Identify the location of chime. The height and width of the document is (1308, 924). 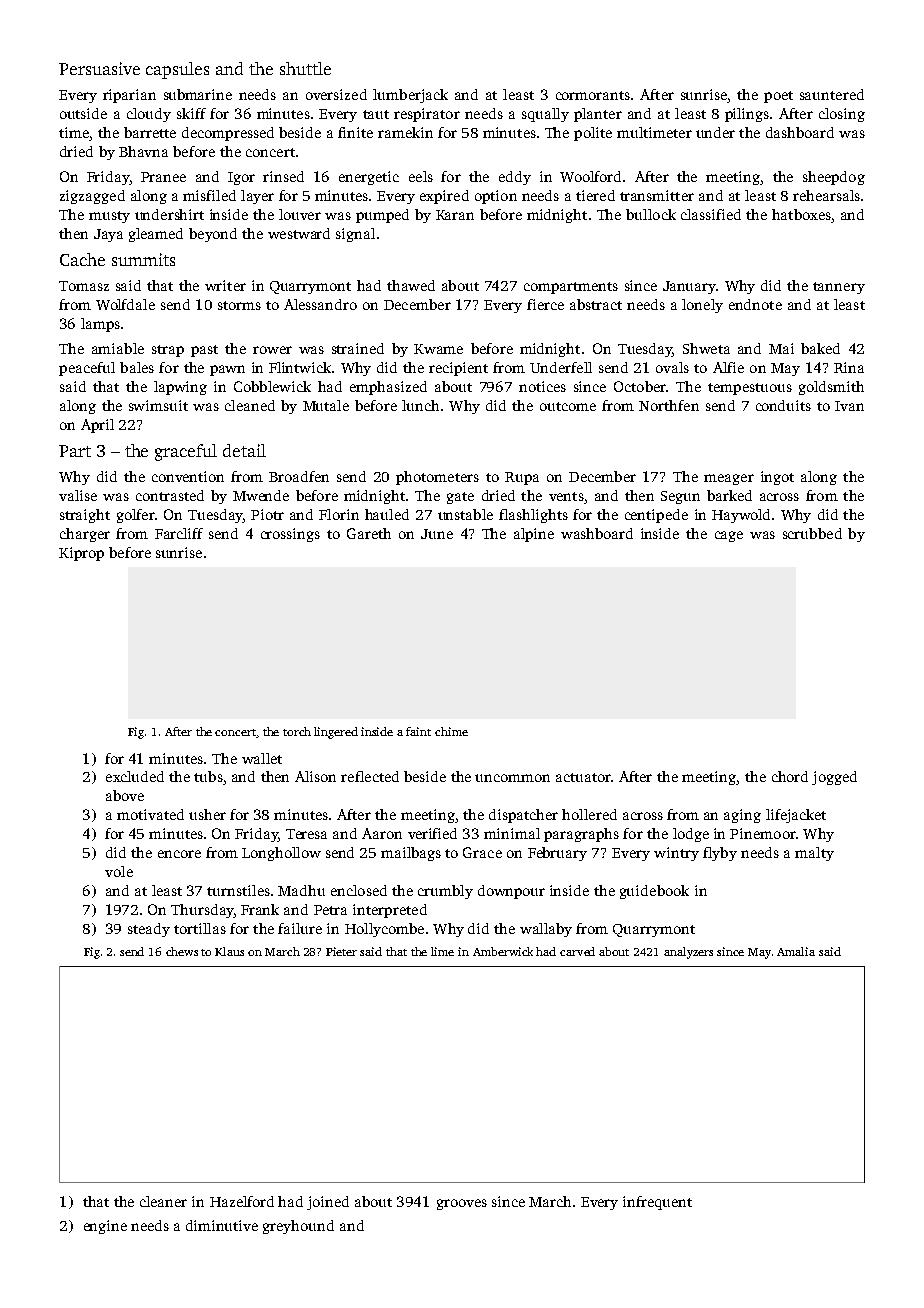
(451, 731).
